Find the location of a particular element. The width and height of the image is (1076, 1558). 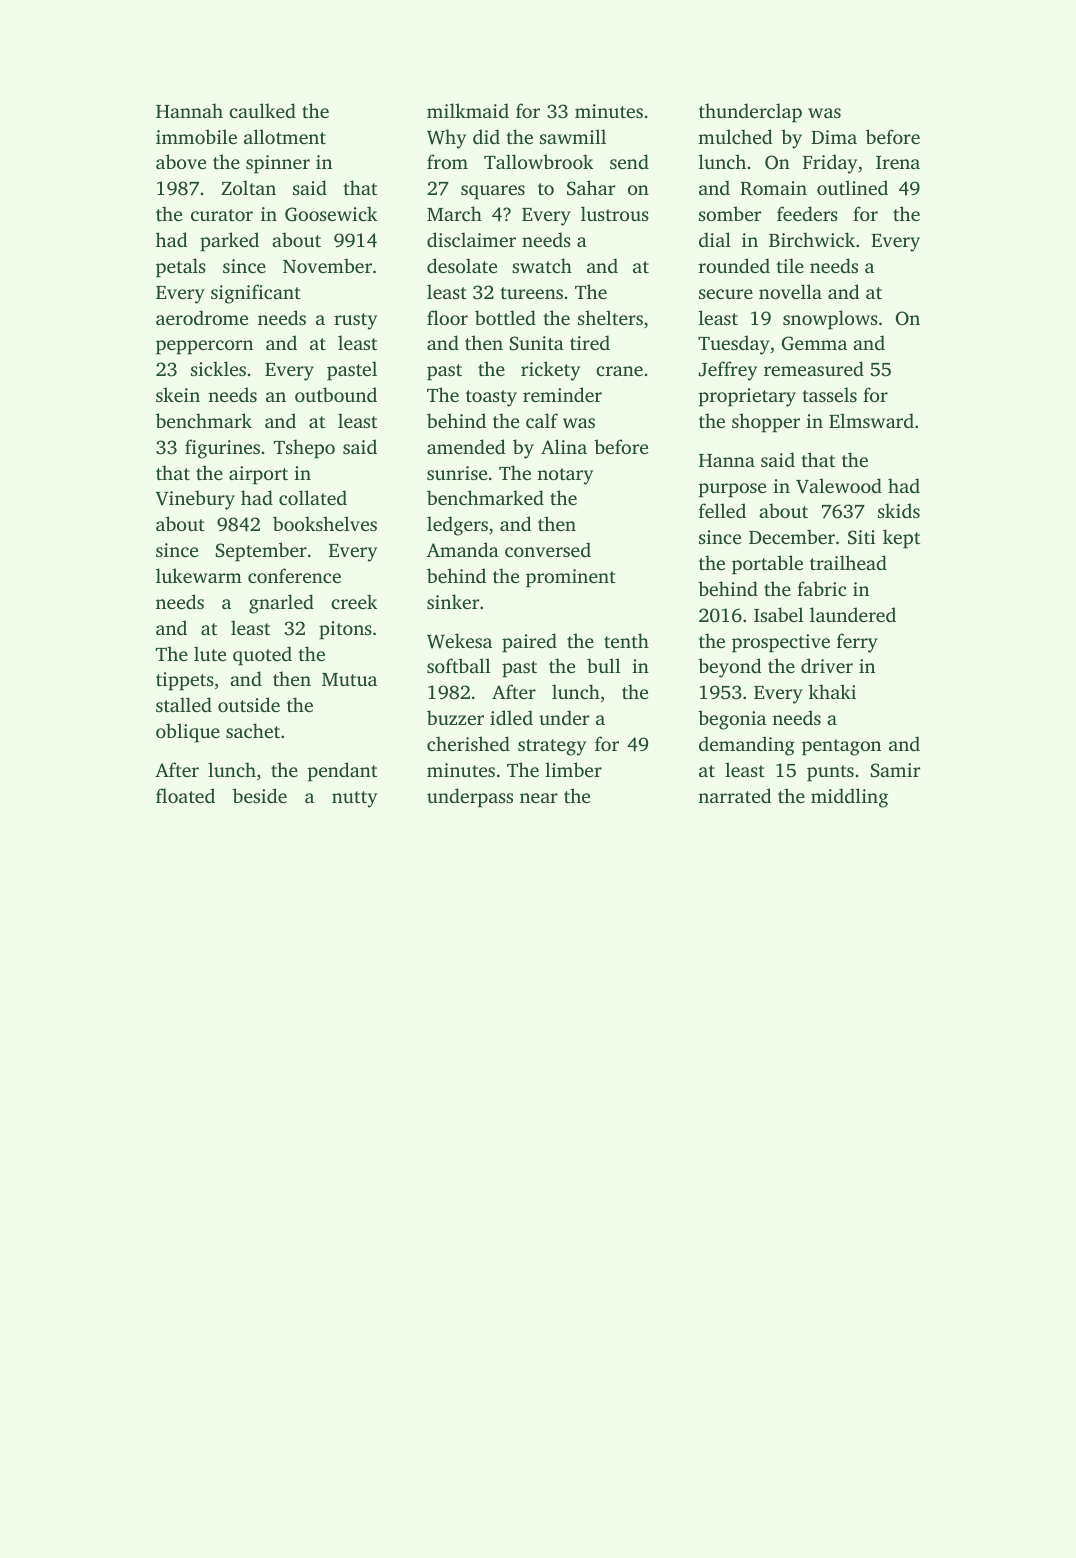

Irena is located at coordinates (898, 162).
